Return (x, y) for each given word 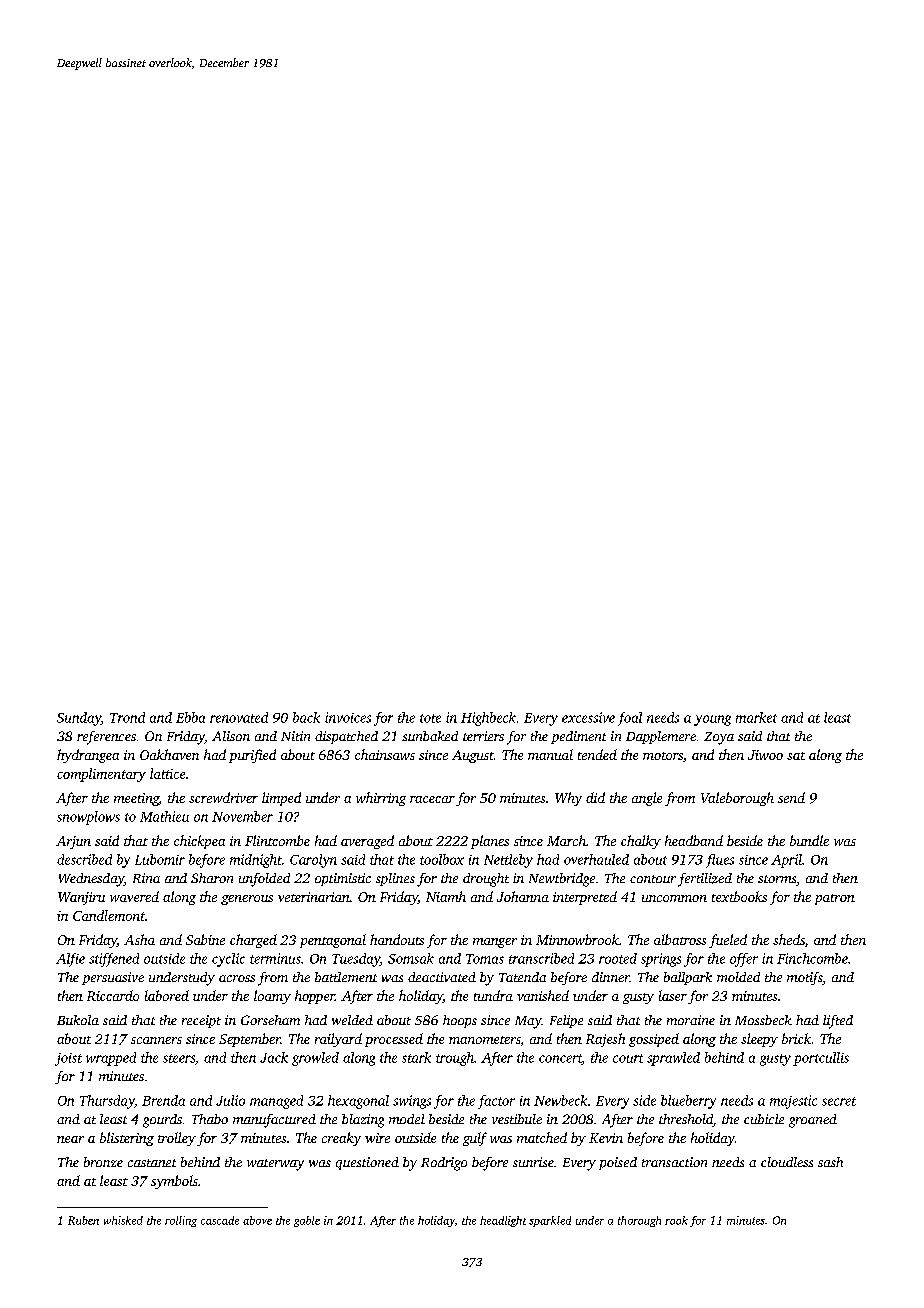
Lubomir (160, 859)
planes (490, 842)
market (756, 717)
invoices (348, 717)
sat (796, 756)
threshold (686, 1120)
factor (496, 1102)
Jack (274, 1057)
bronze (103, 1162)
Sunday (79, 719)
